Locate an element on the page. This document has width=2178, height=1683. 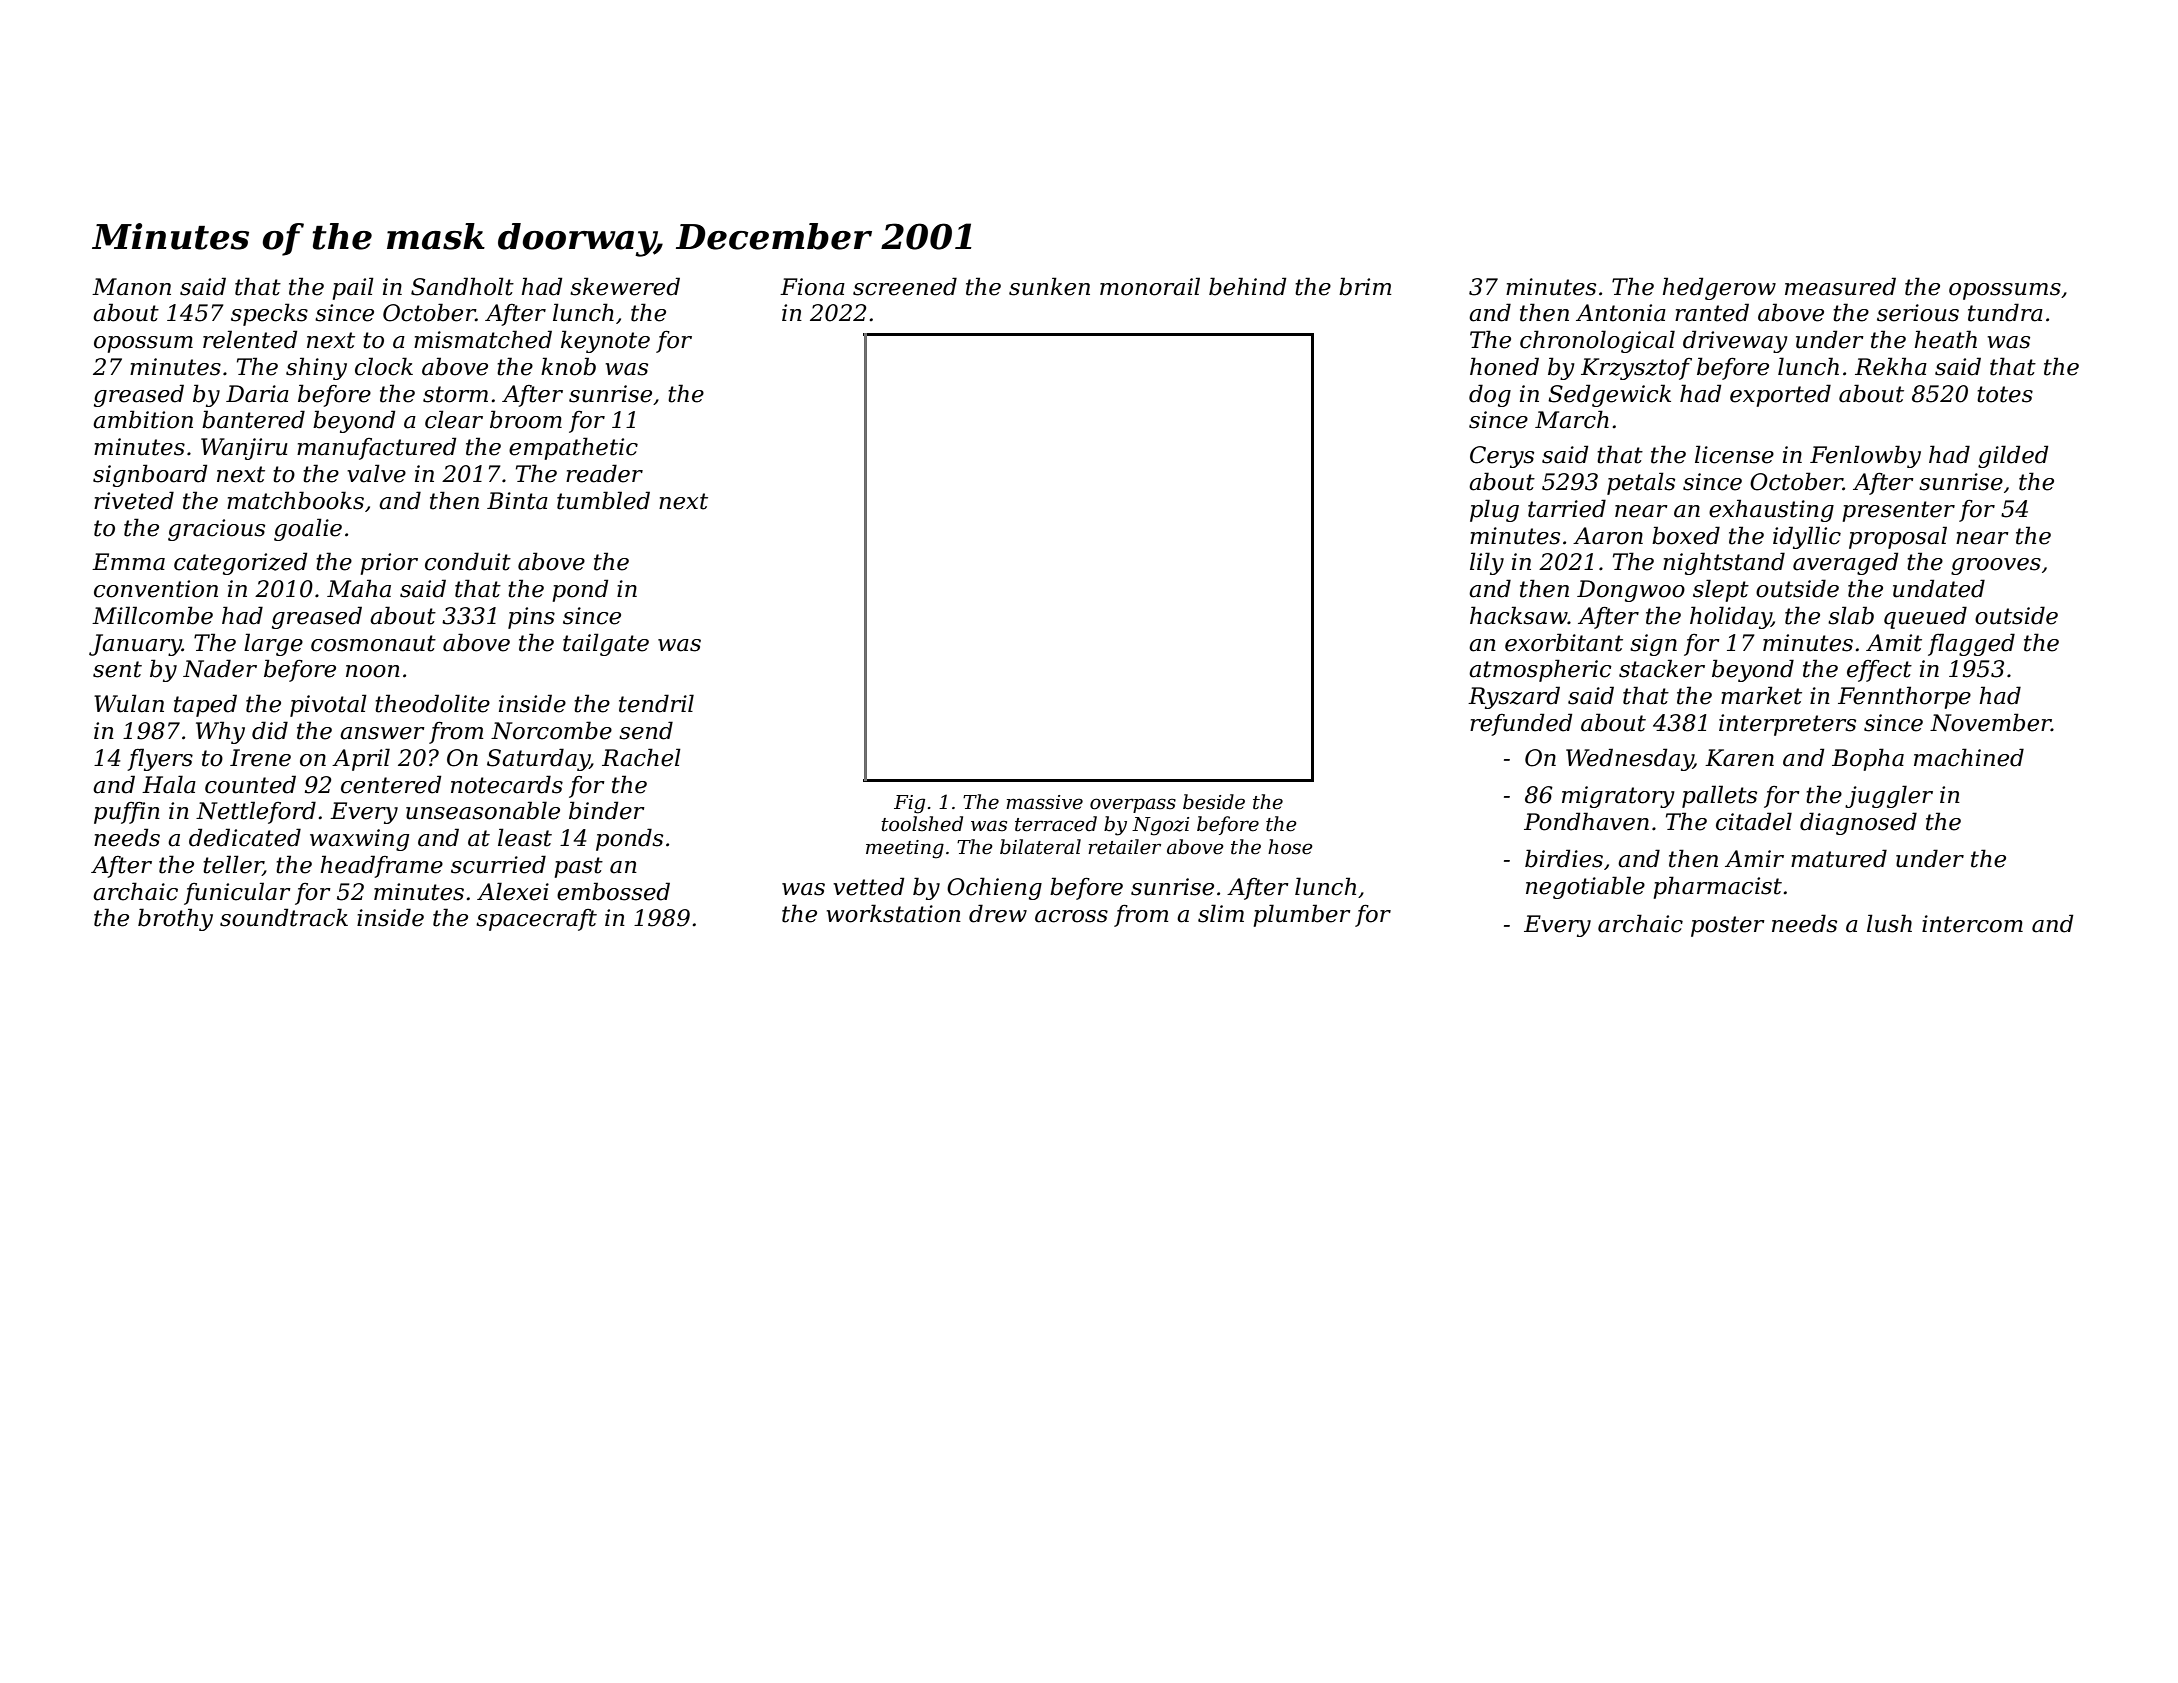
proposal is located at coordinates (1898, 537).
